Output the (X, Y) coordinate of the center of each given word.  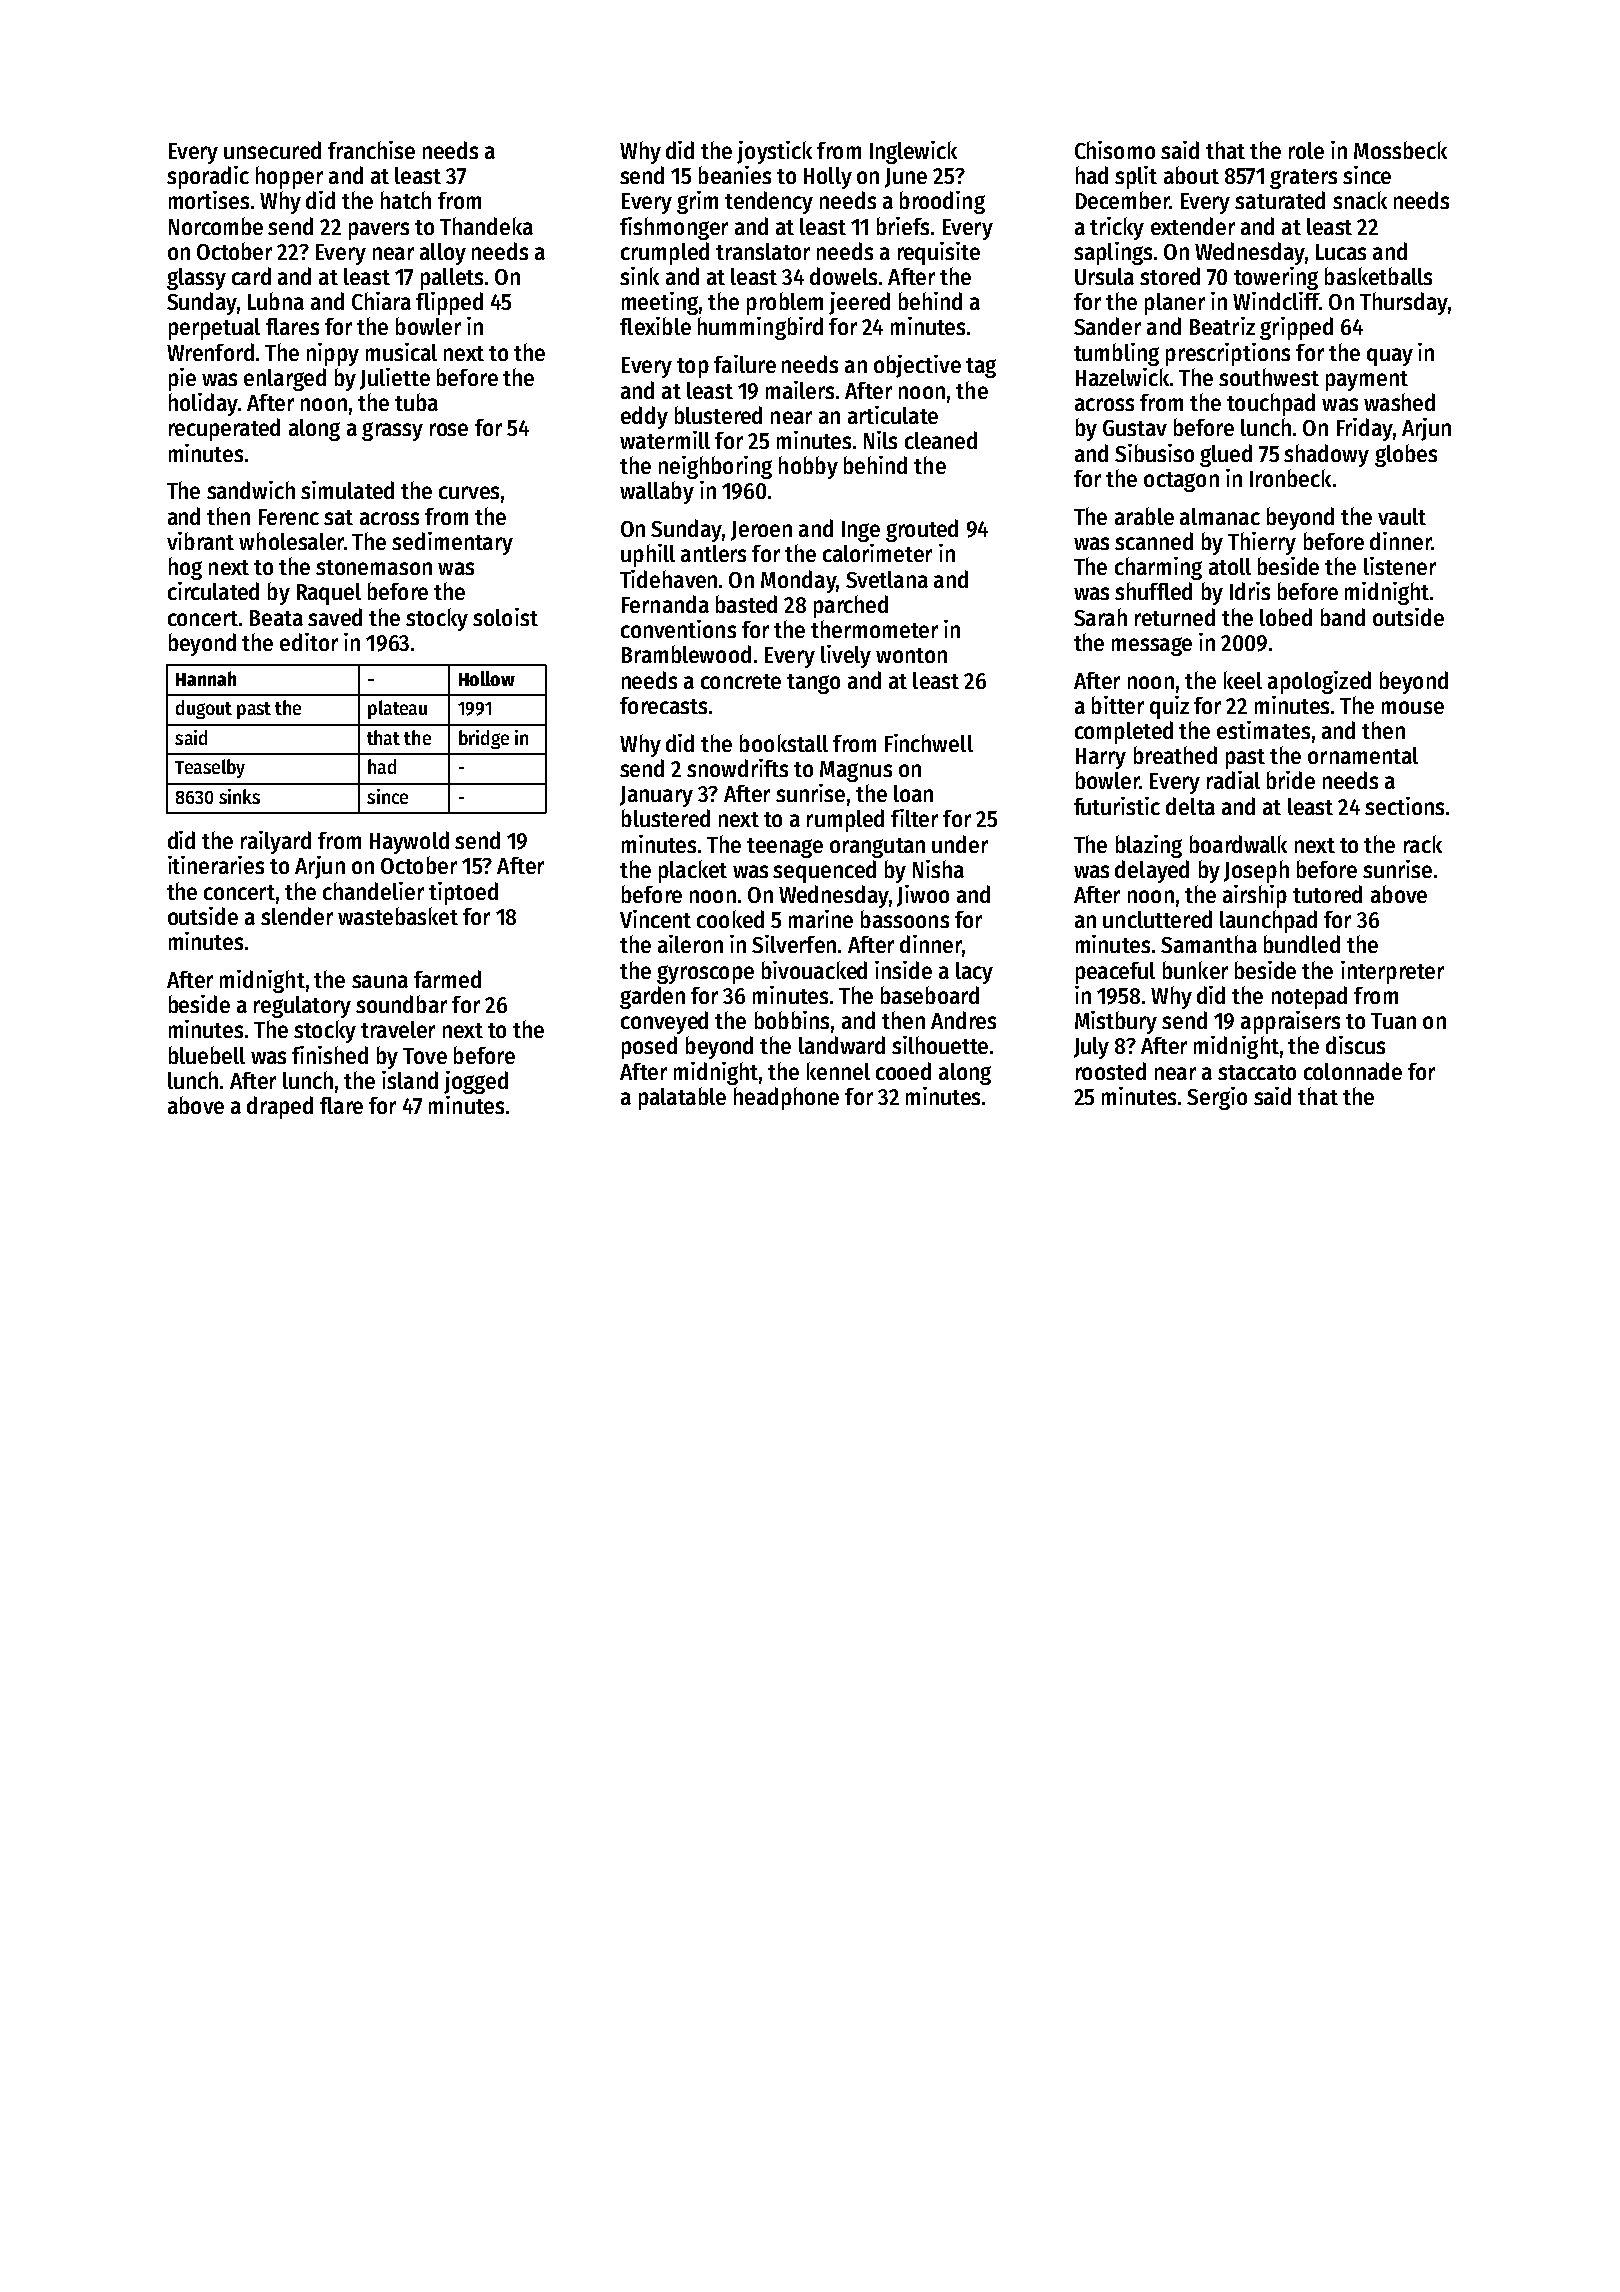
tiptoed (463, 893)
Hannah (206, 678)
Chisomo (1115, 150)
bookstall (784, 743)
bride (1291, 780)
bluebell (207, 1055)
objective (917, 366)
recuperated (224, 429)
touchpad (1271, 404)
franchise (371, 150)
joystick (774, 152)
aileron (690, 944)
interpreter (1392, 972)
